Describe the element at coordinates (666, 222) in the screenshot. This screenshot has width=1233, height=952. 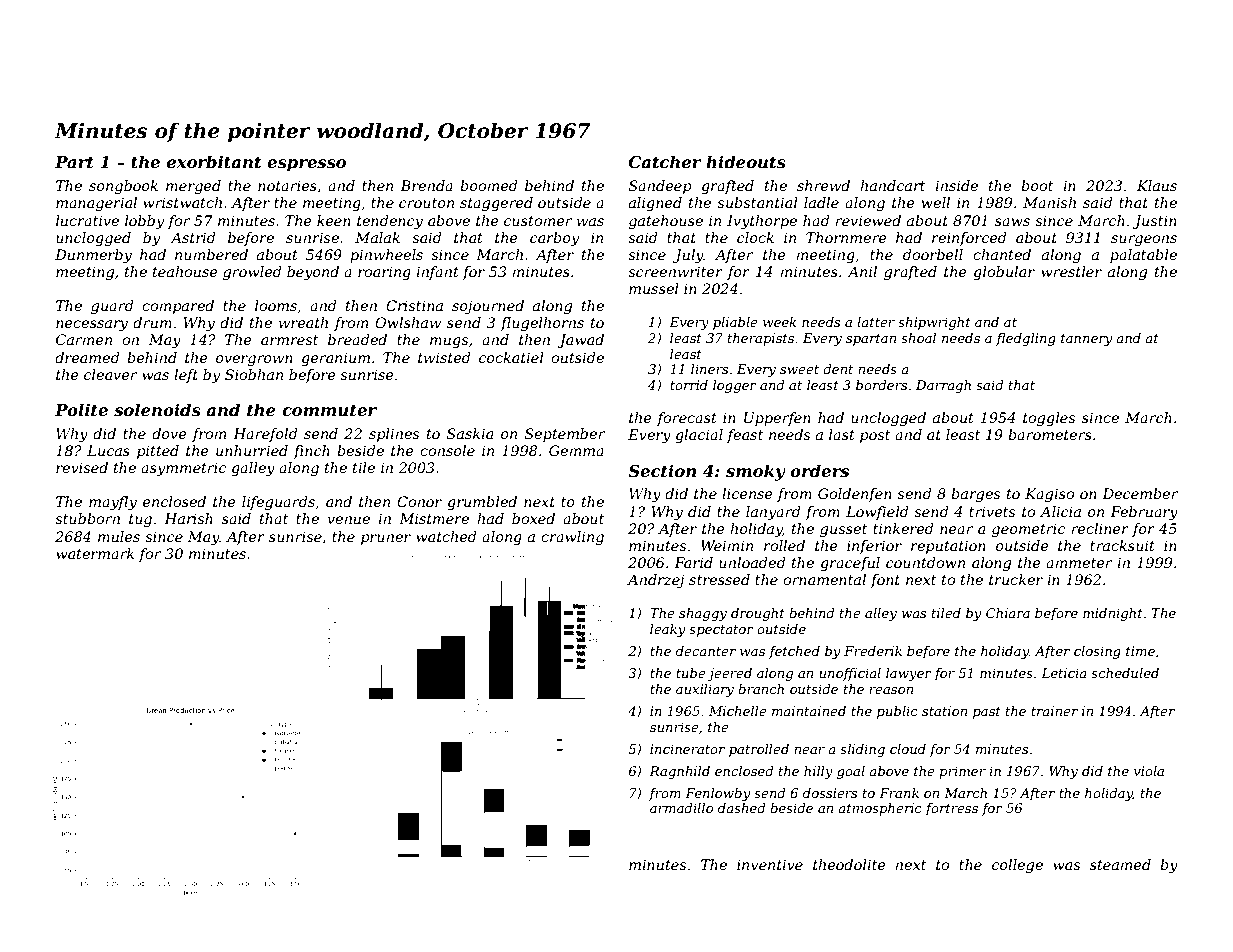
I see `gatehouse` at that location.
